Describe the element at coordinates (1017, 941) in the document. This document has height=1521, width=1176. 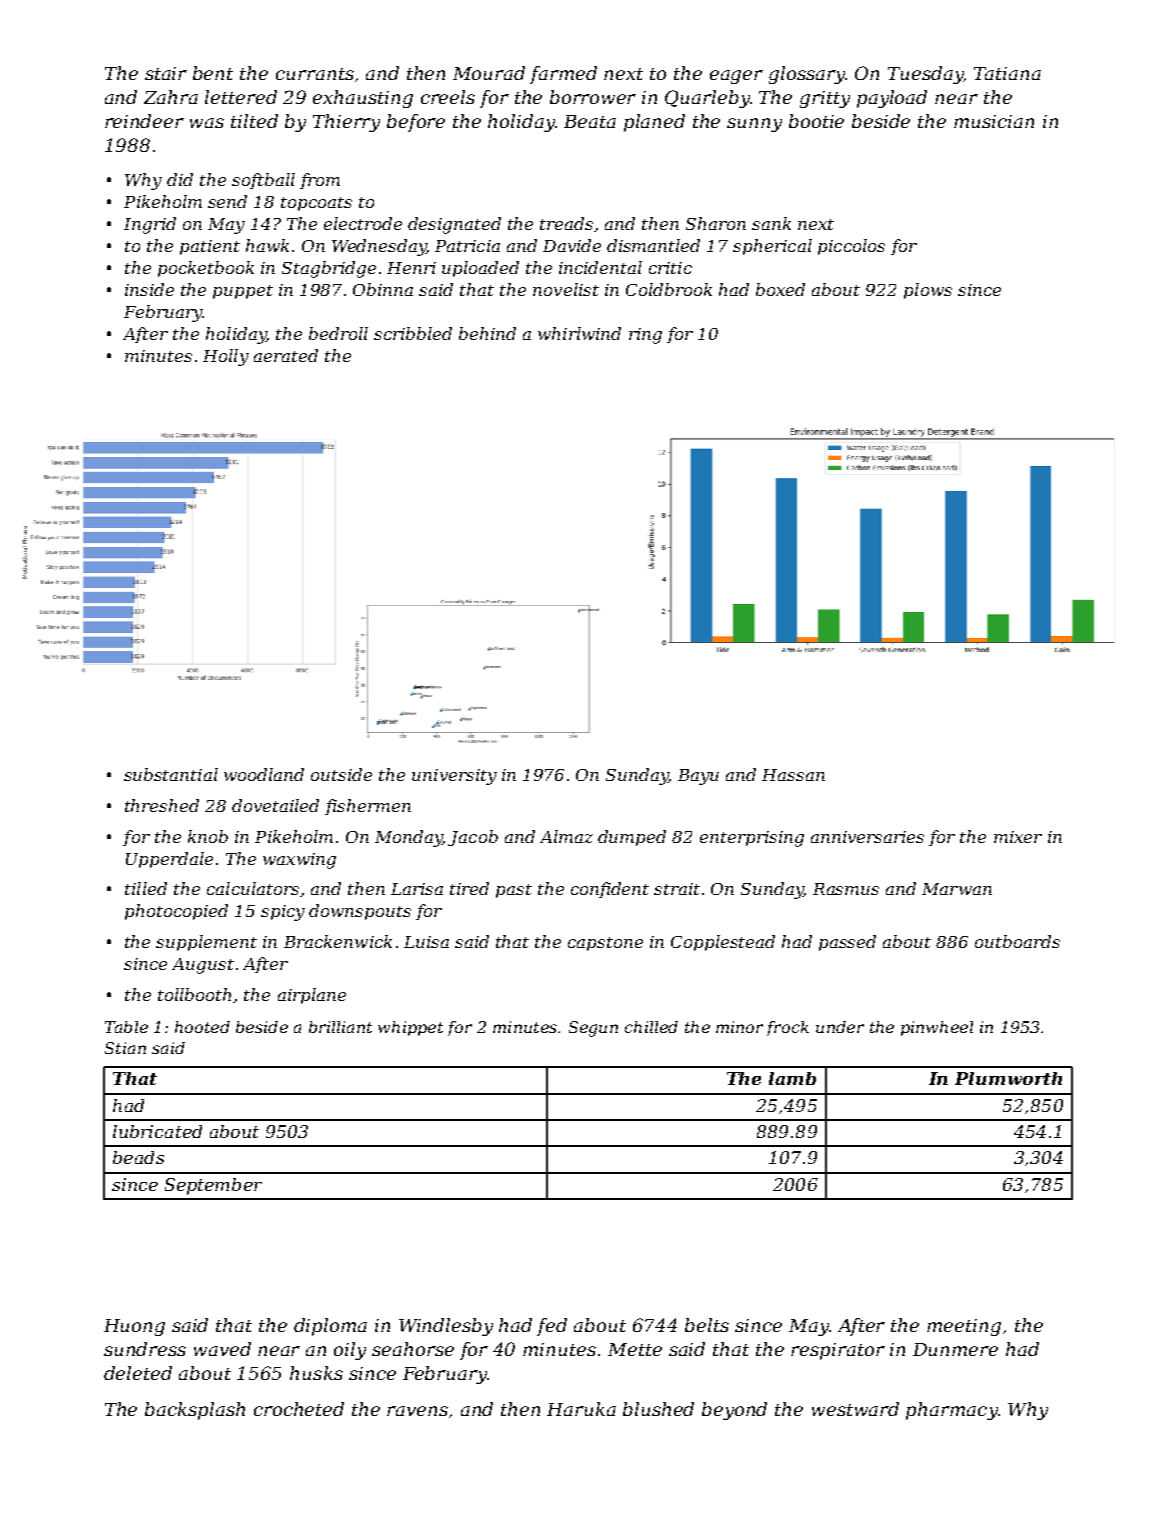
I see `outboards` at that location.
